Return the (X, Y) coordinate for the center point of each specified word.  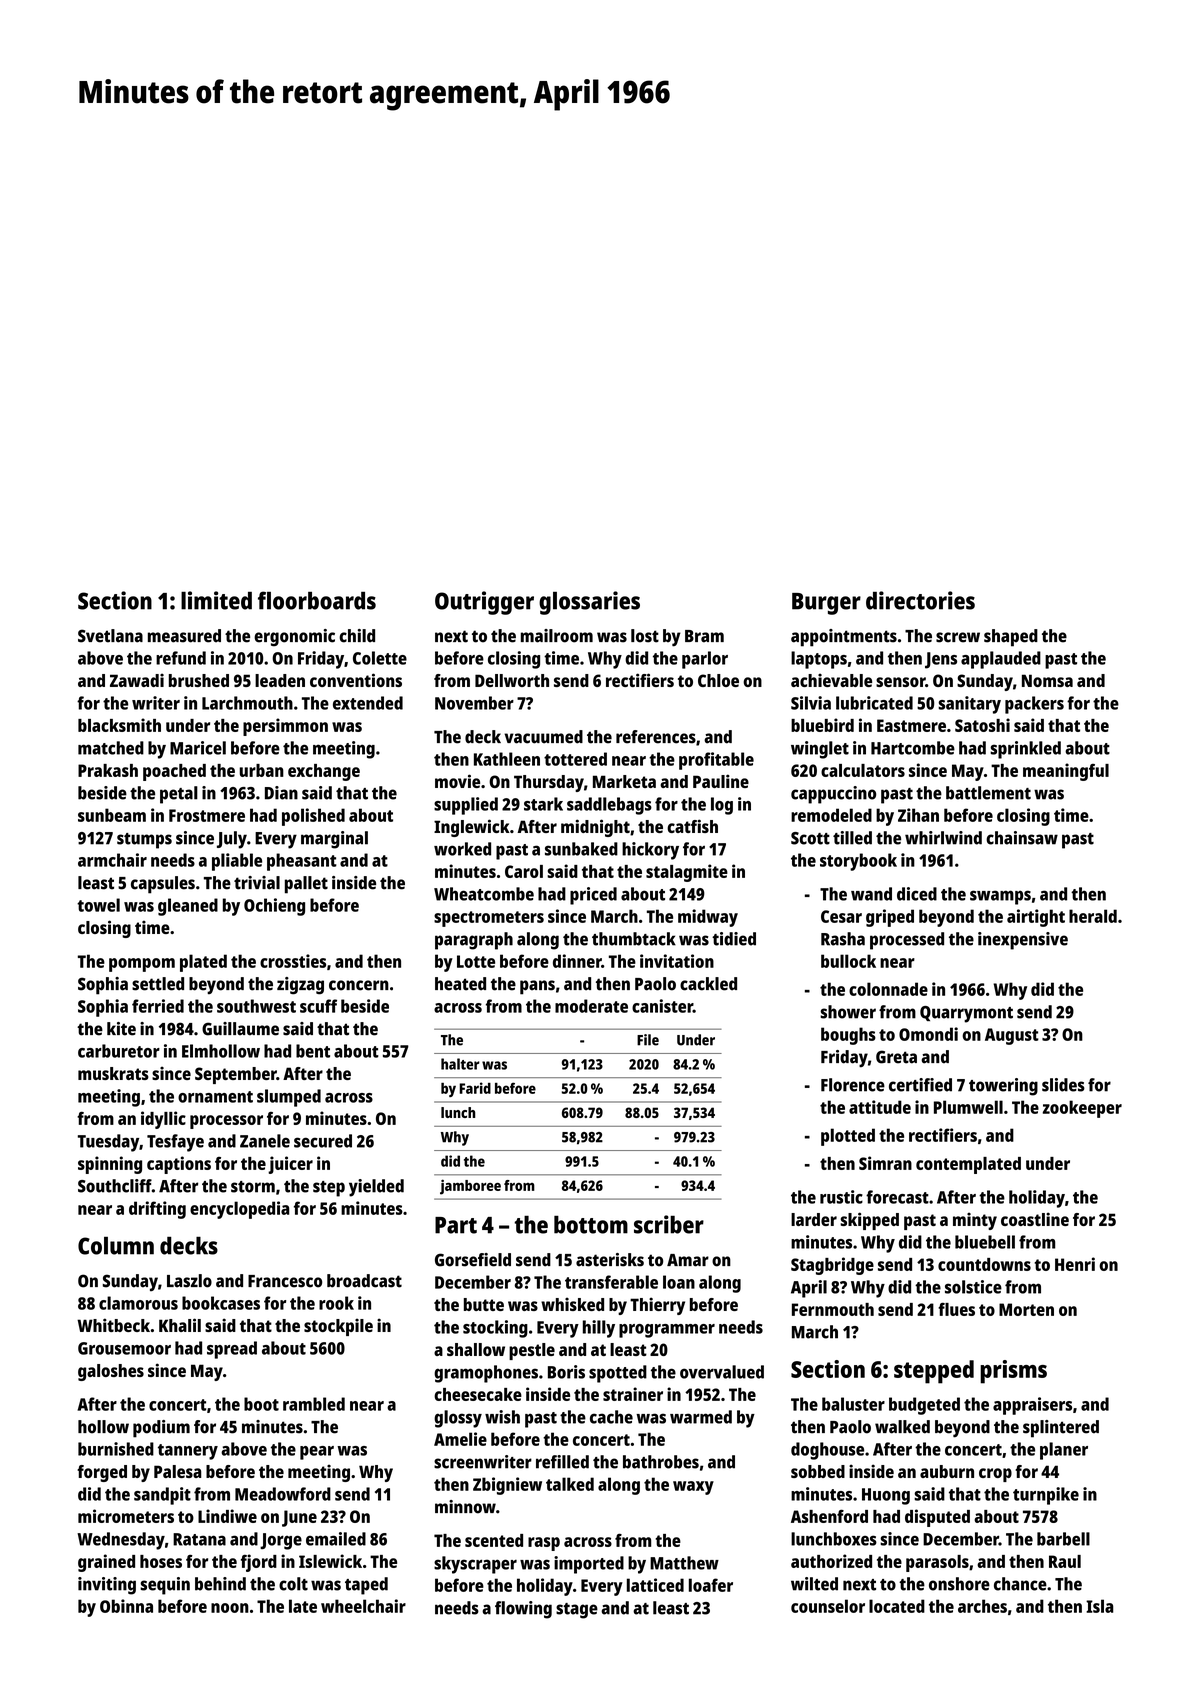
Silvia (811, 703)
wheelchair (363, 1606)
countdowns (984, 1264)
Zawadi (137, 680)
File (648, 1040)
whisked (572, 1304)
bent (313, 1051)
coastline (1035, 1219)
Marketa (624, 781)
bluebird (822, 725)
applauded (1001, 660)
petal (179, 795)
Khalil (180, 1325)
